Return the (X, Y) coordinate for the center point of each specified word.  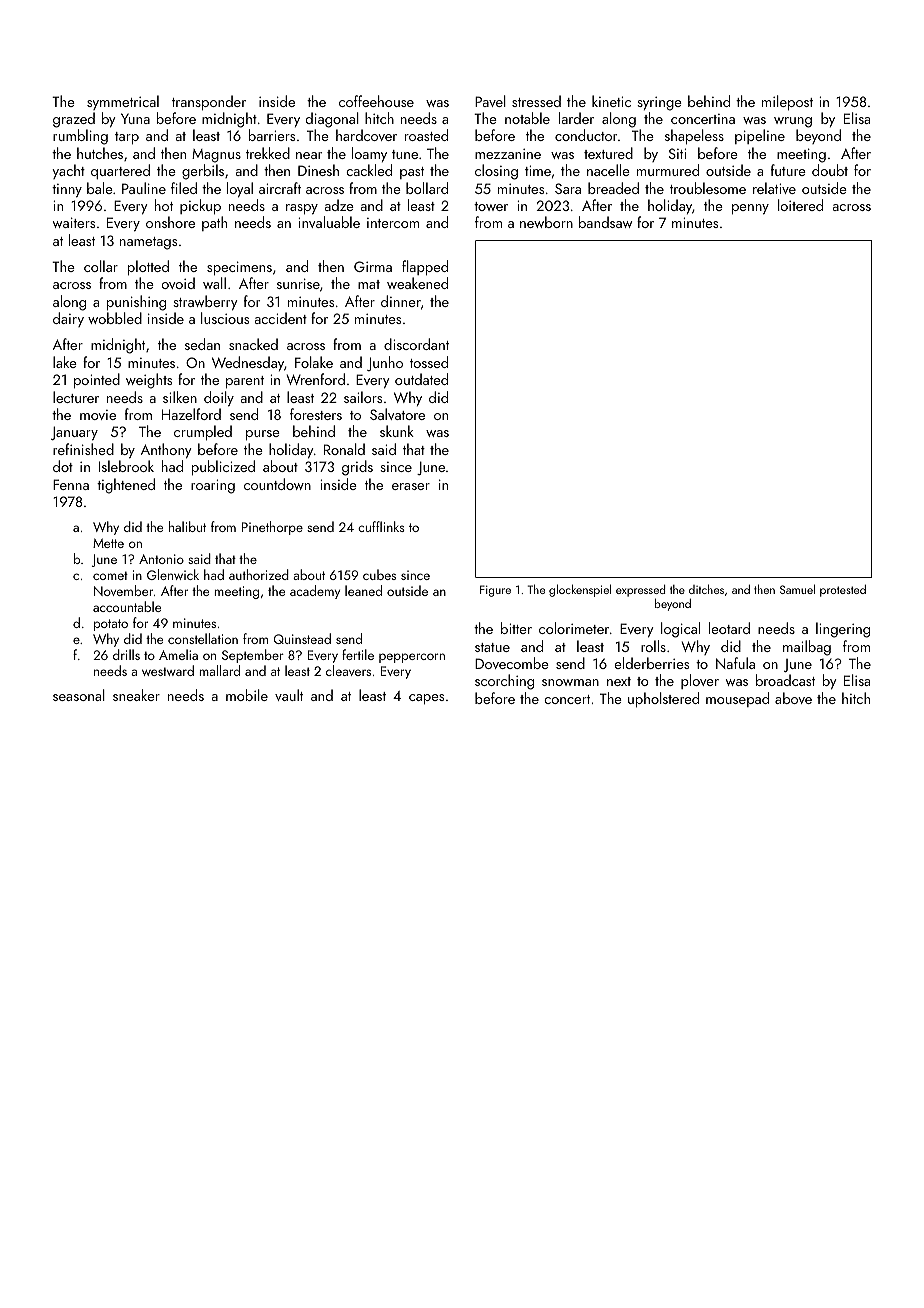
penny (750, 209)
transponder (209, 102)
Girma (373, 266)
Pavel (490, 101)
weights (149, 381)
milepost (787, 102)
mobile (247, 695)
